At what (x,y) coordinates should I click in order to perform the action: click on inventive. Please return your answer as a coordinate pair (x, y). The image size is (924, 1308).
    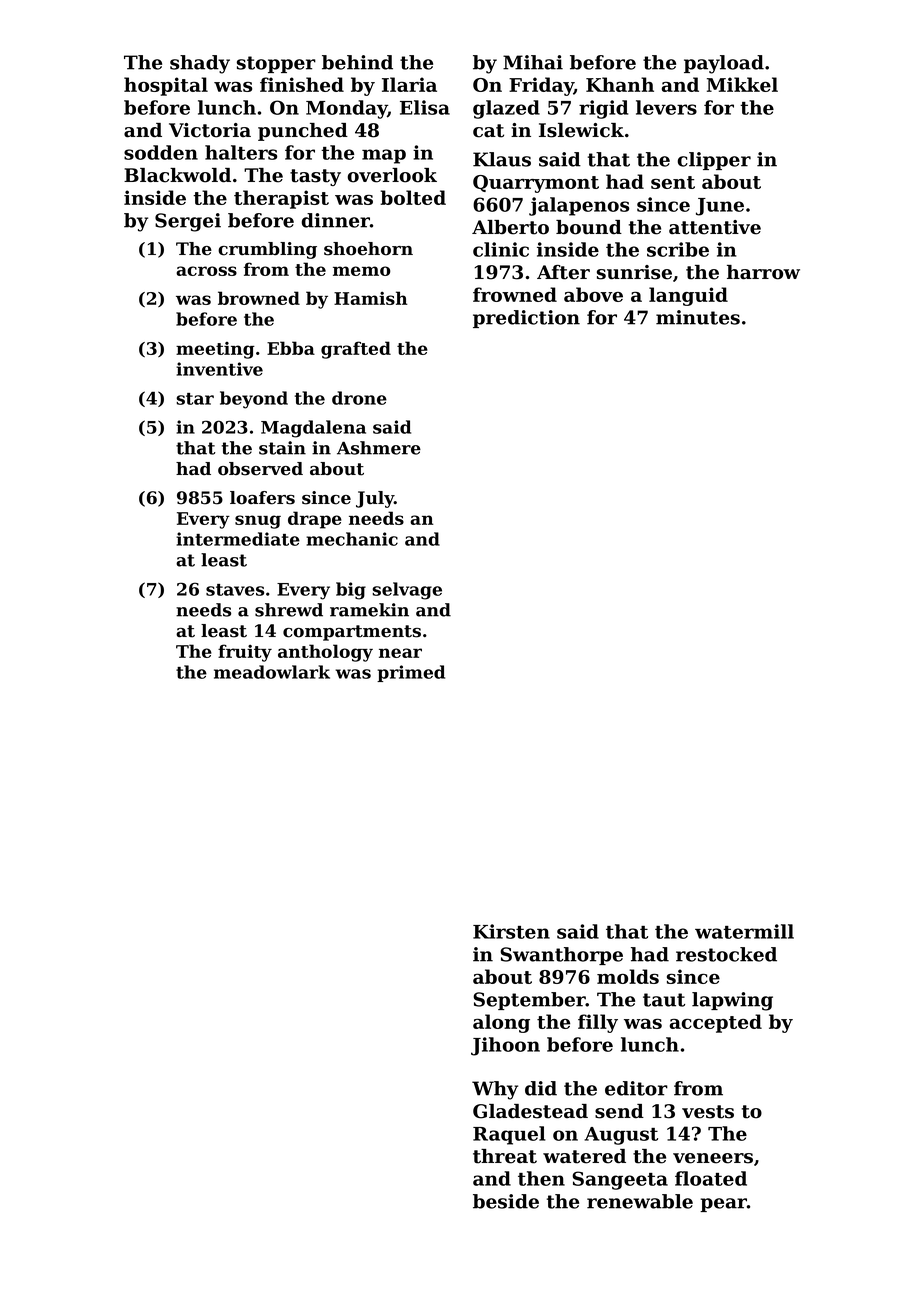
    Looking at the image, I should click on (219, 369).
